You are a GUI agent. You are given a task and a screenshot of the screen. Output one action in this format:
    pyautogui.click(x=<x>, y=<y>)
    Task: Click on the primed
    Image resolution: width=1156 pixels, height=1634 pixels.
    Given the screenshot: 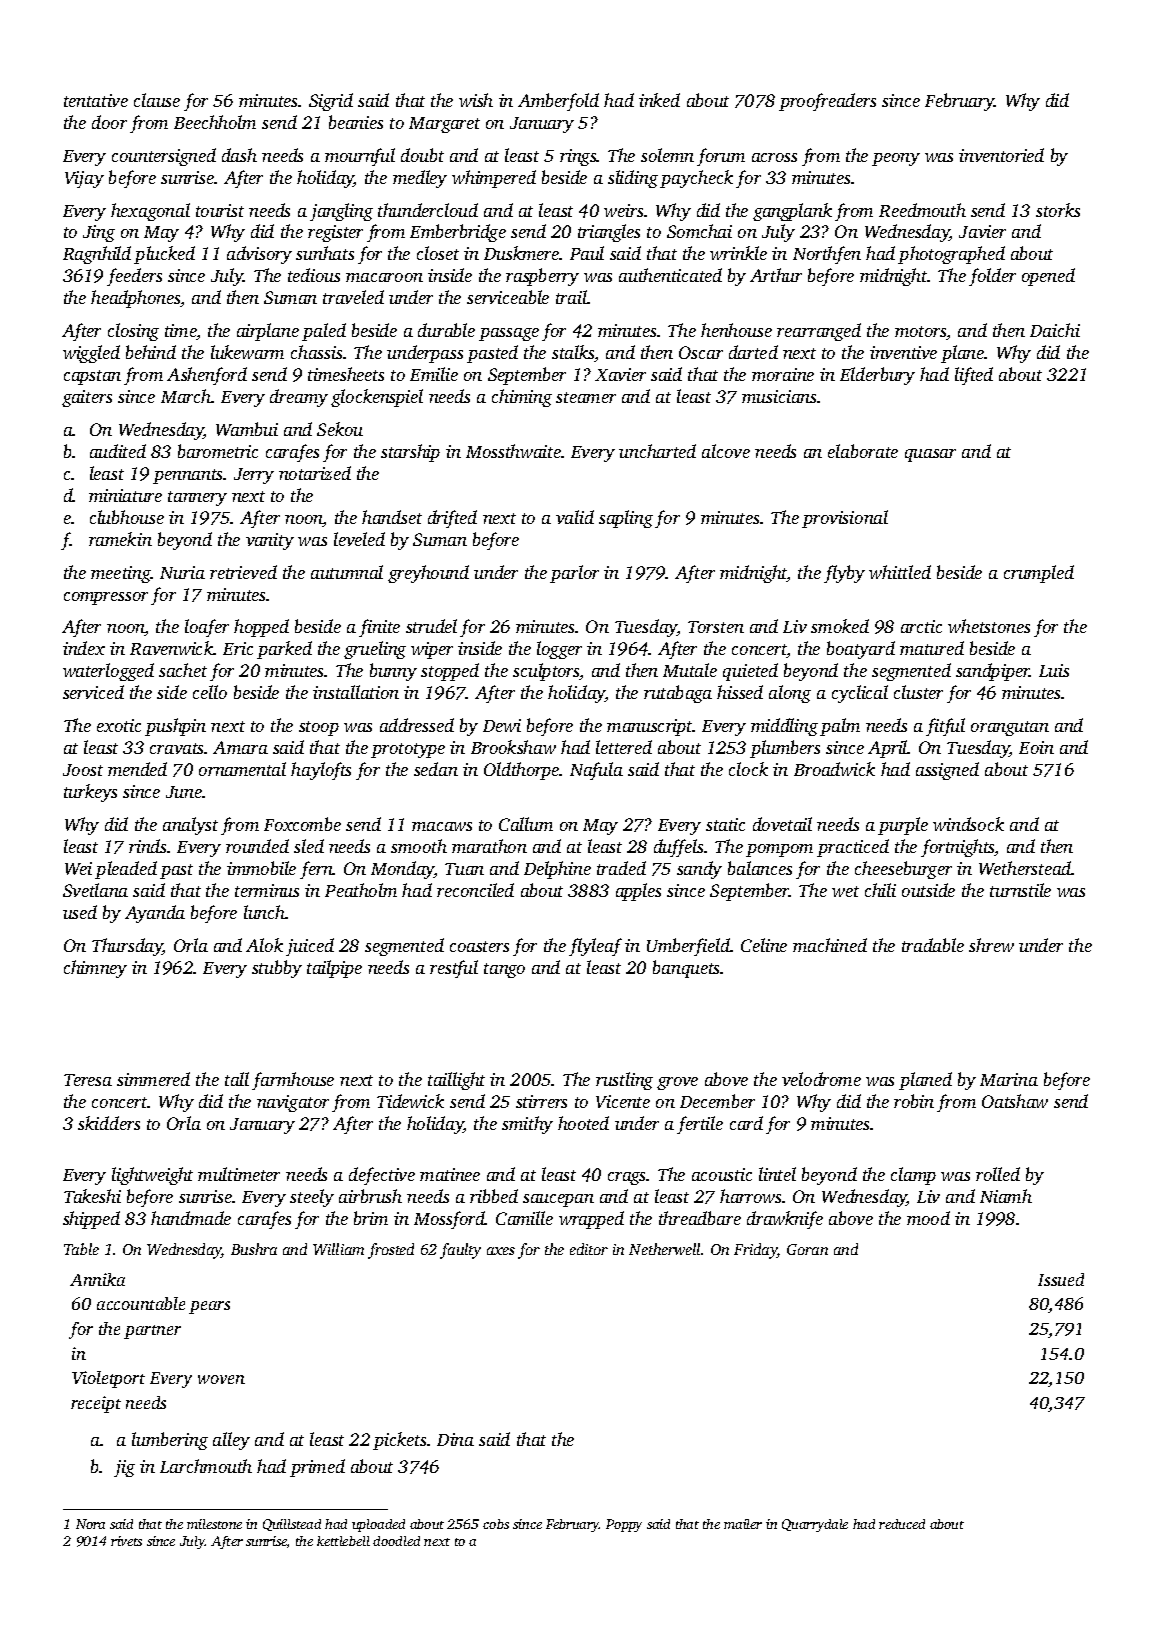 What is the action you would take?
    pyautogui.click(x=317, y=1468)
